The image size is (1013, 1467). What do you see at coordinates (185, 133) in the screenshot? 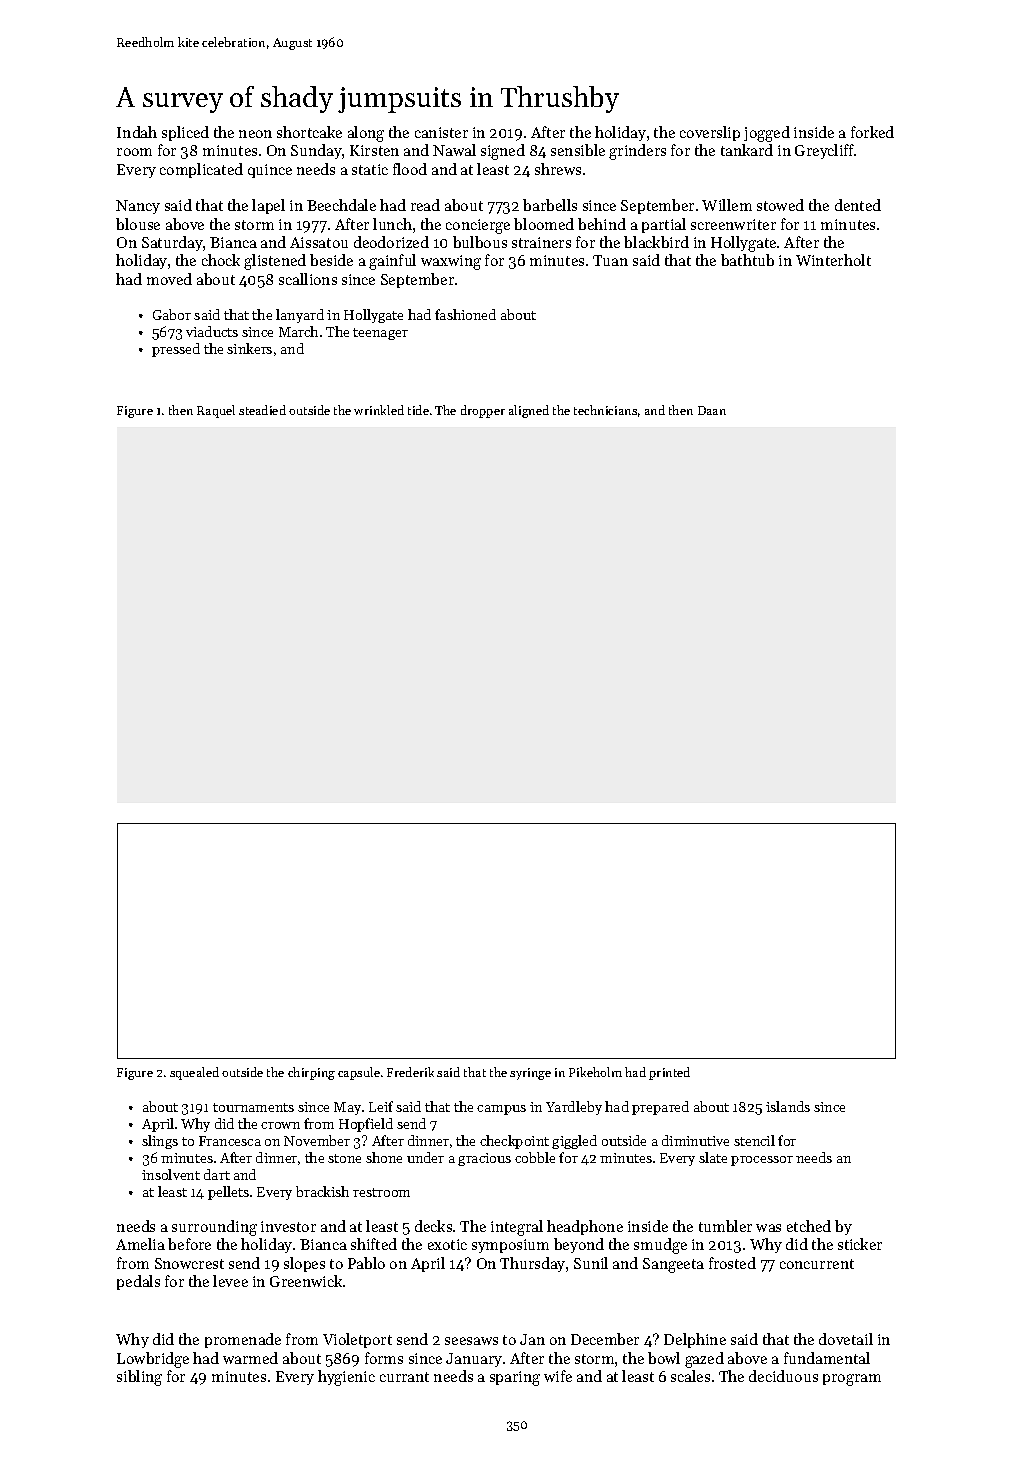
I see `spliced` at bounding box center [185, 133].
